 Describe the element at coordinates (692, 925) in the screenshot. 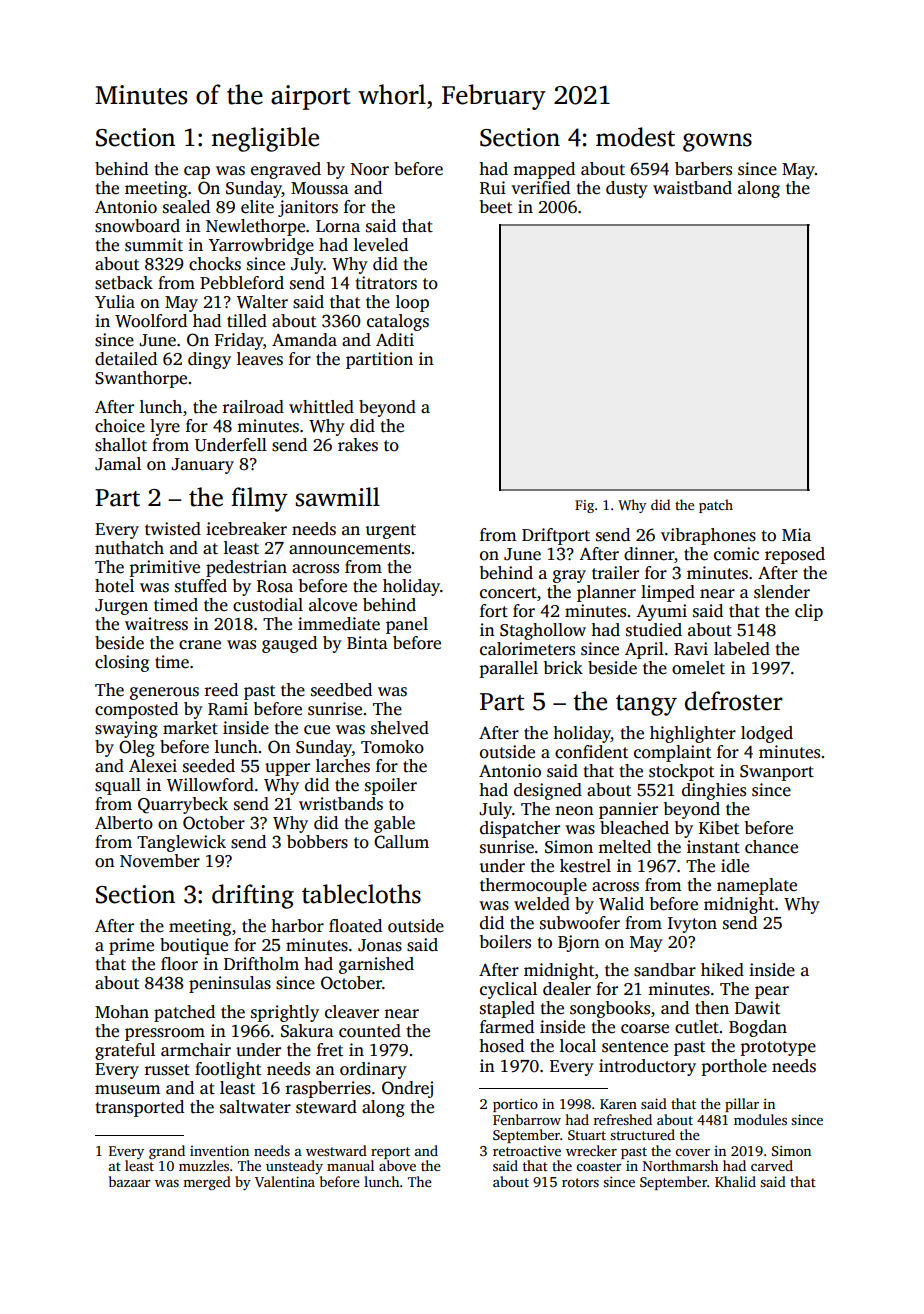

I see `Ivyton` at that location.
